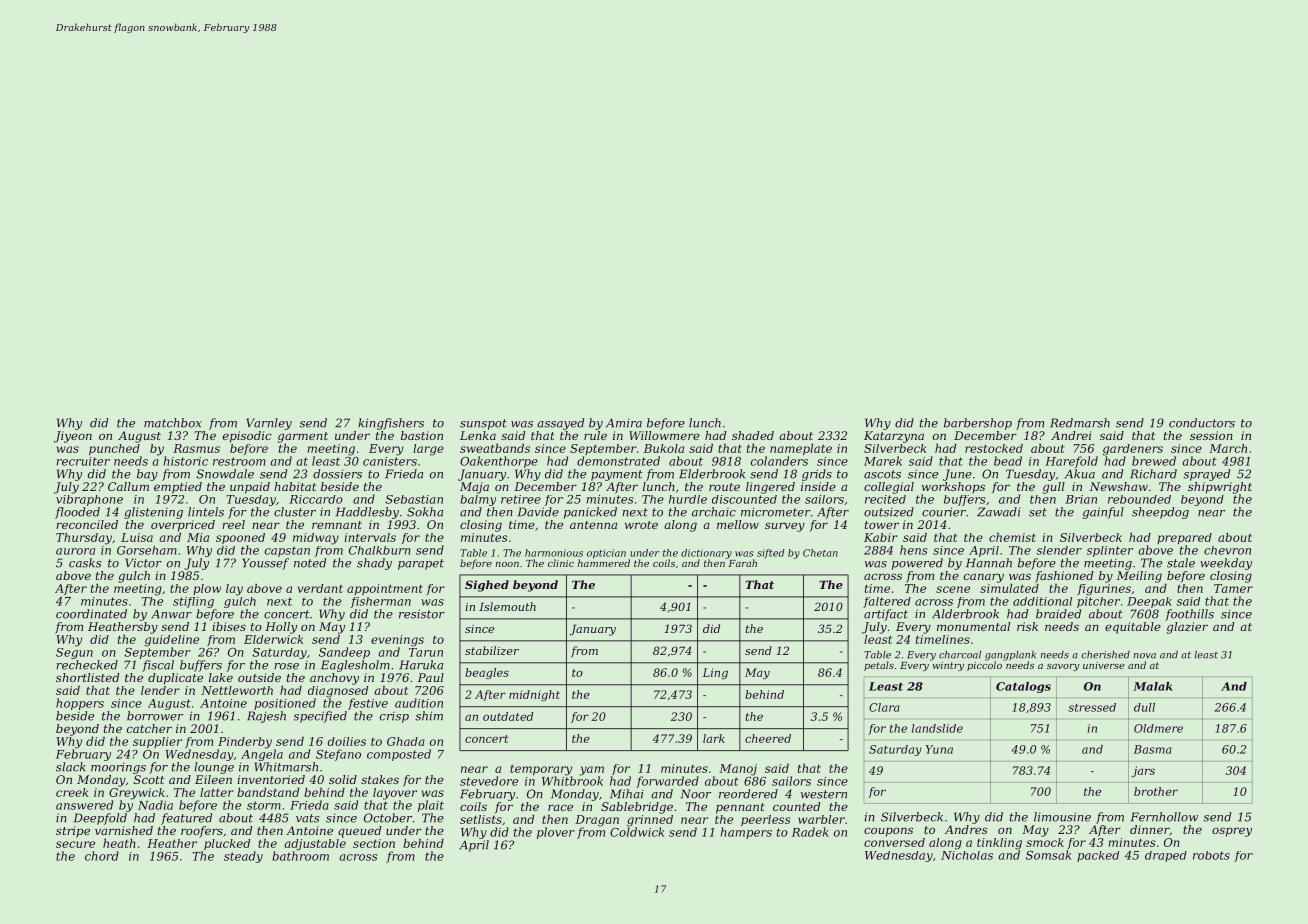 This page has width=1308, height=924. Describe the element at coordinates (207, 589) in the page. I see `plow` at that location.
